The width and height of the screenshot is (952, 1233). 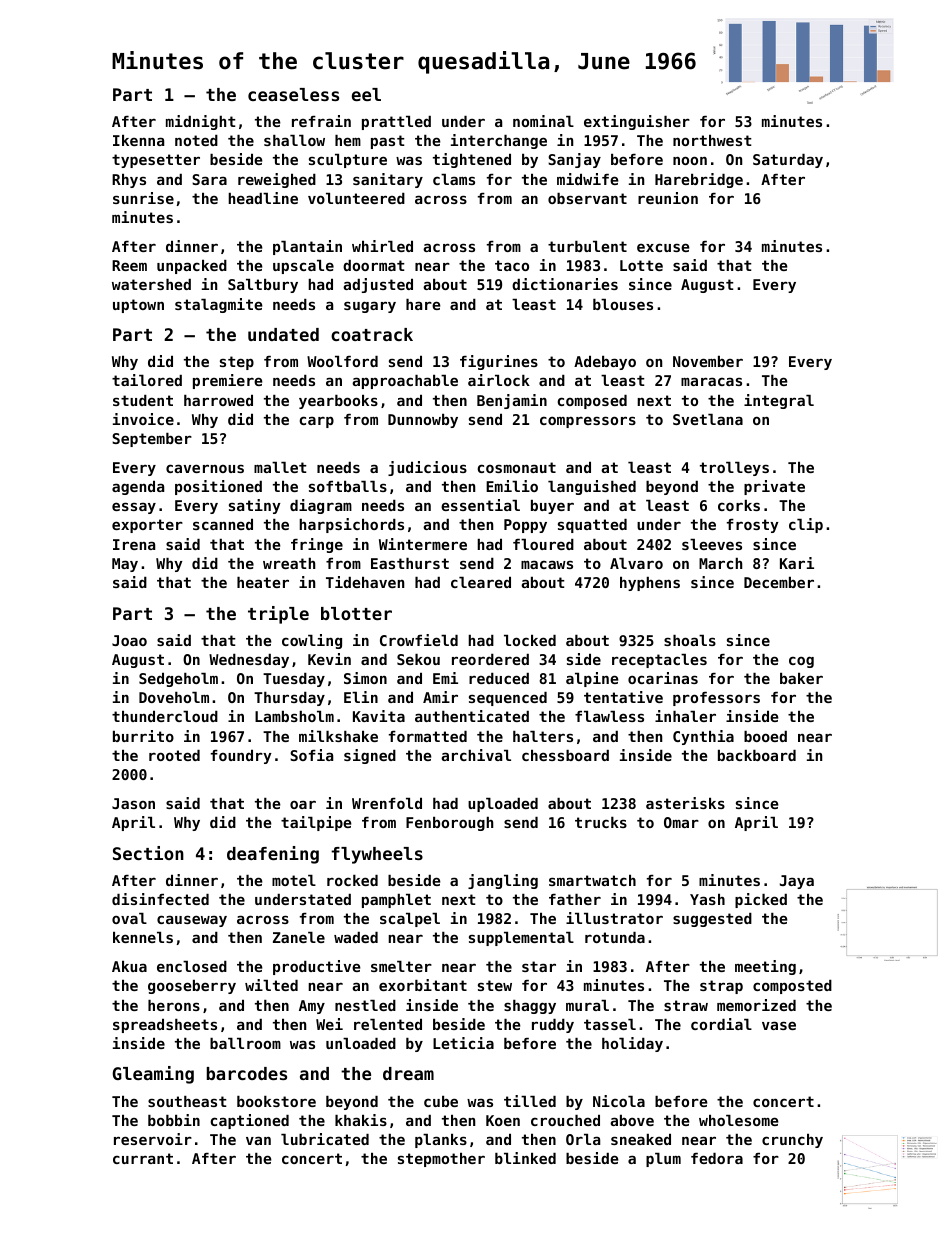 I want to click on fedora, so click(x=717, y=1158).
